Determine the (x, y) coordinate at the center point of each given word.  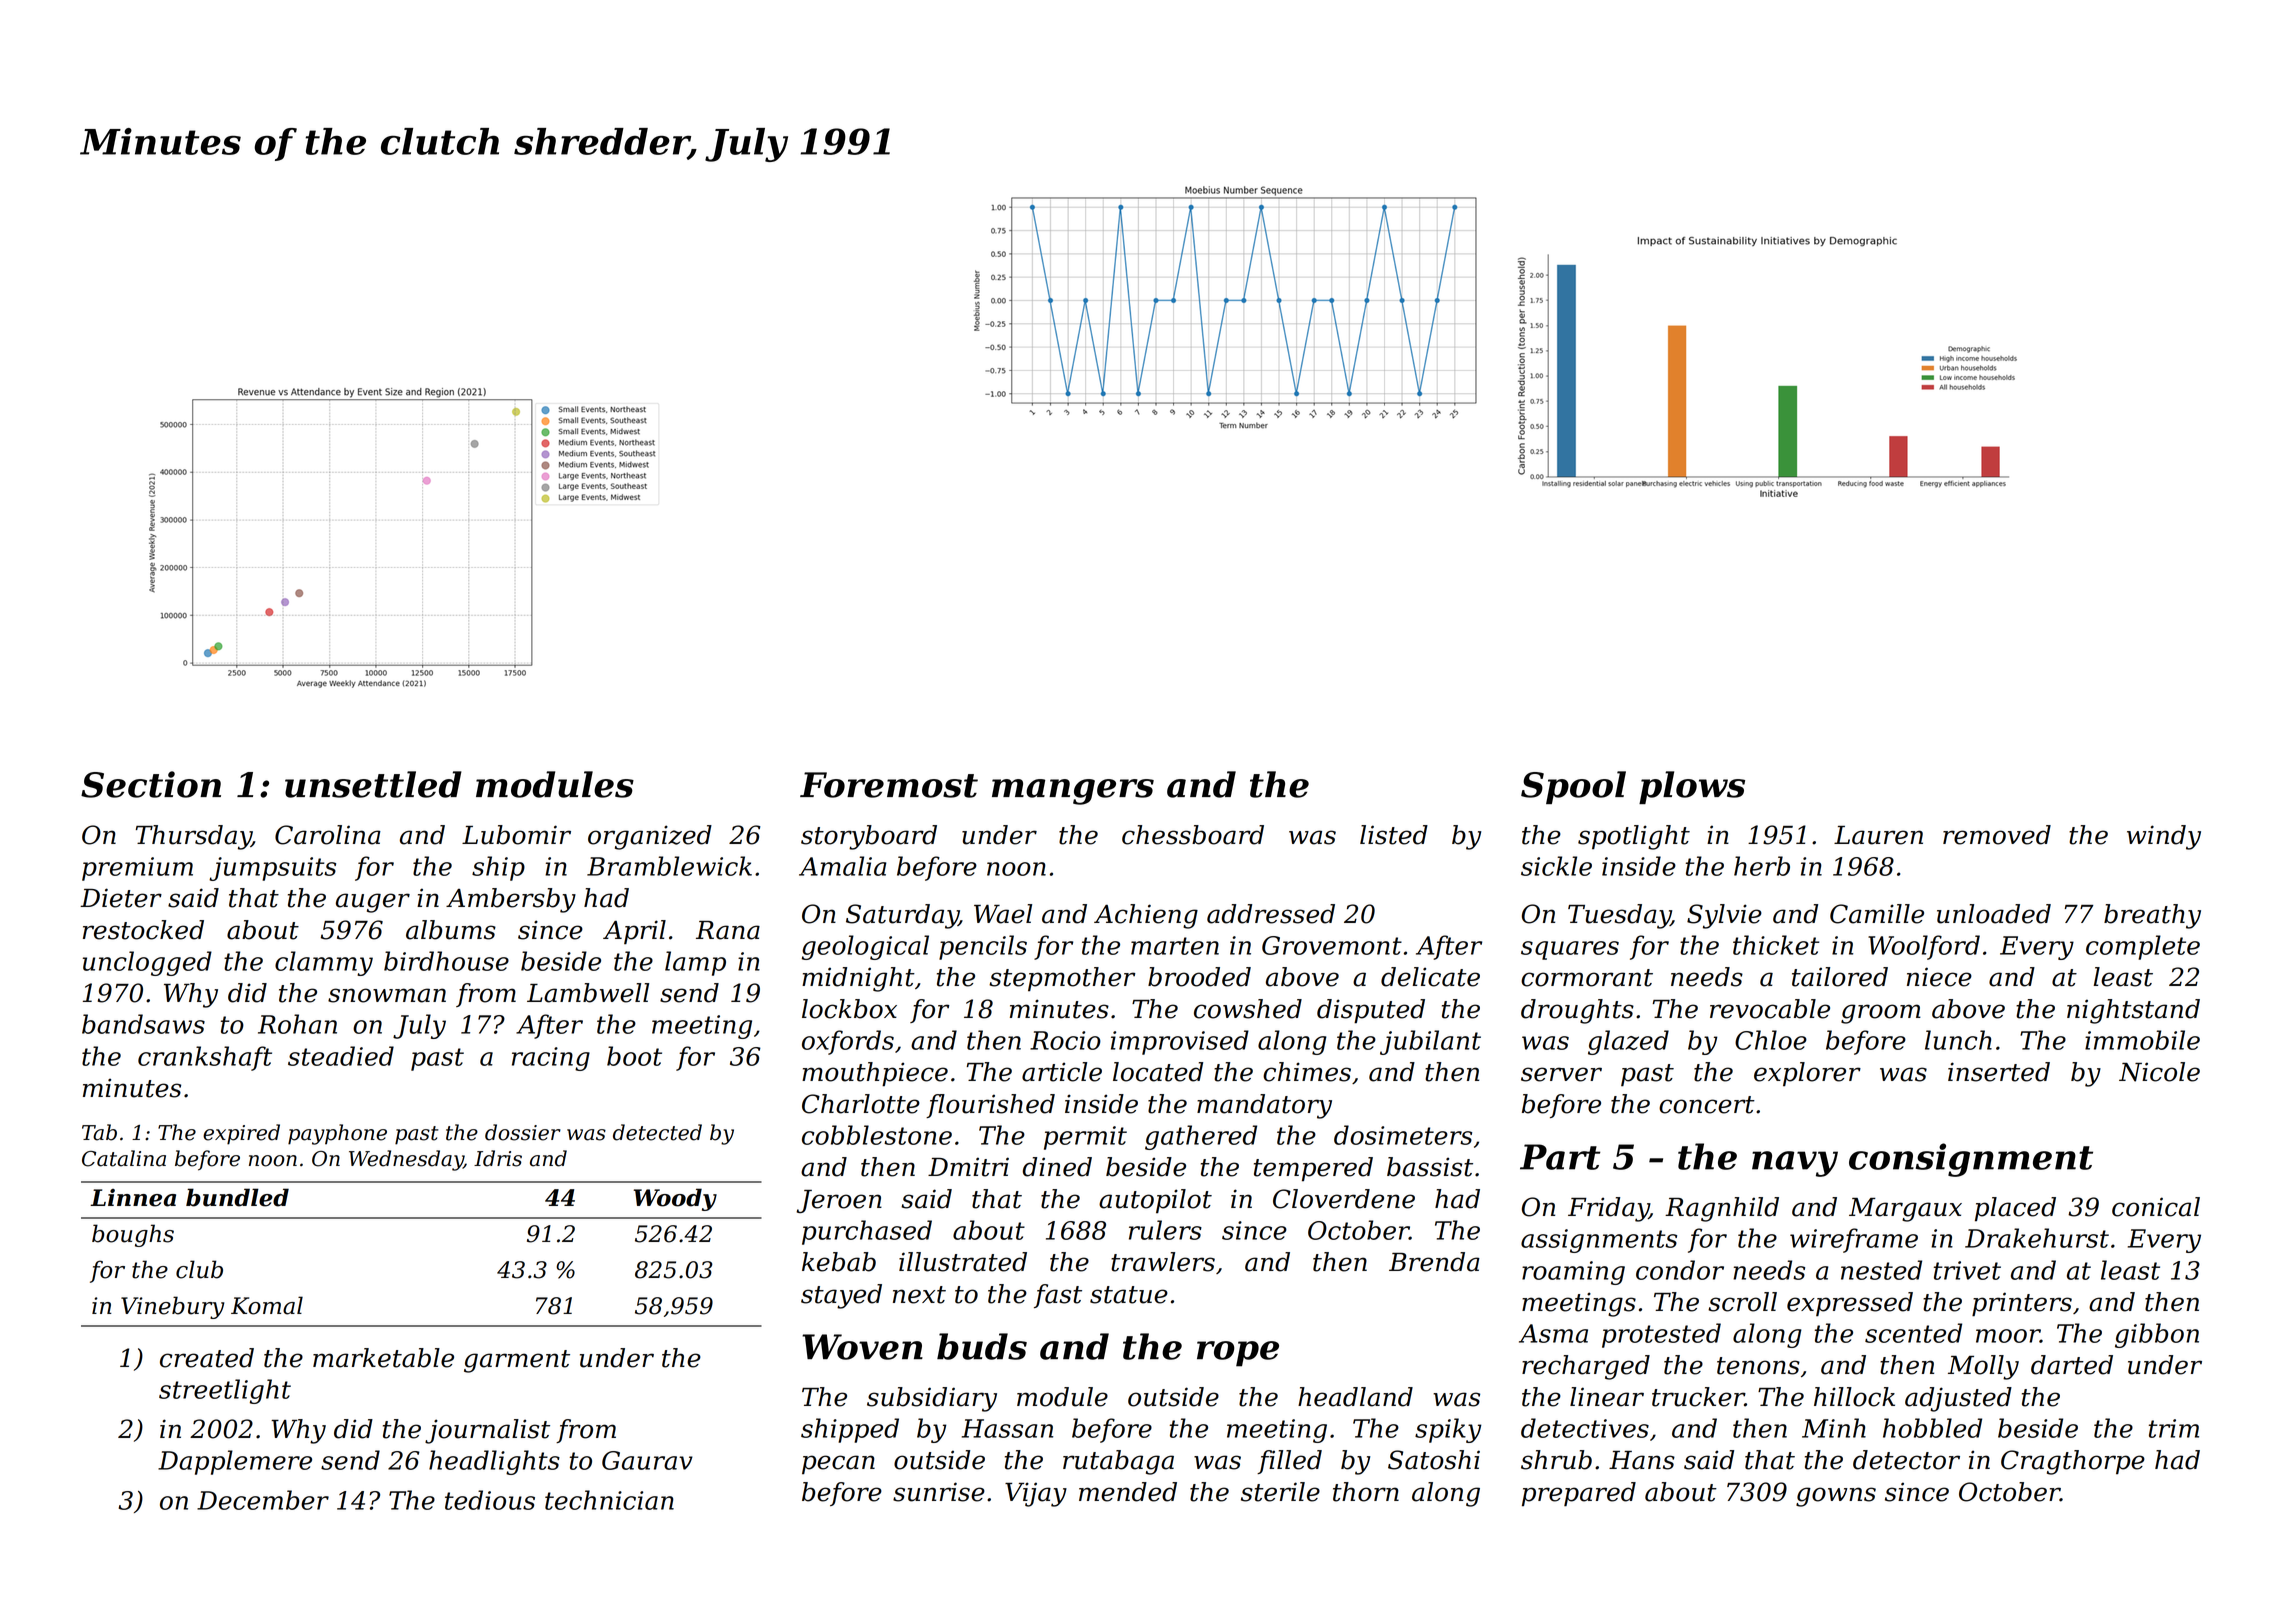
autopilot (1155, 1201)
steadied (341, 1056)
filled (1289, 1462)
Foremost (889, 785)
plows (1692, 787)
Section (151, 784)
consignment (1971, 1160)
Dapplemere (235, 1462)
